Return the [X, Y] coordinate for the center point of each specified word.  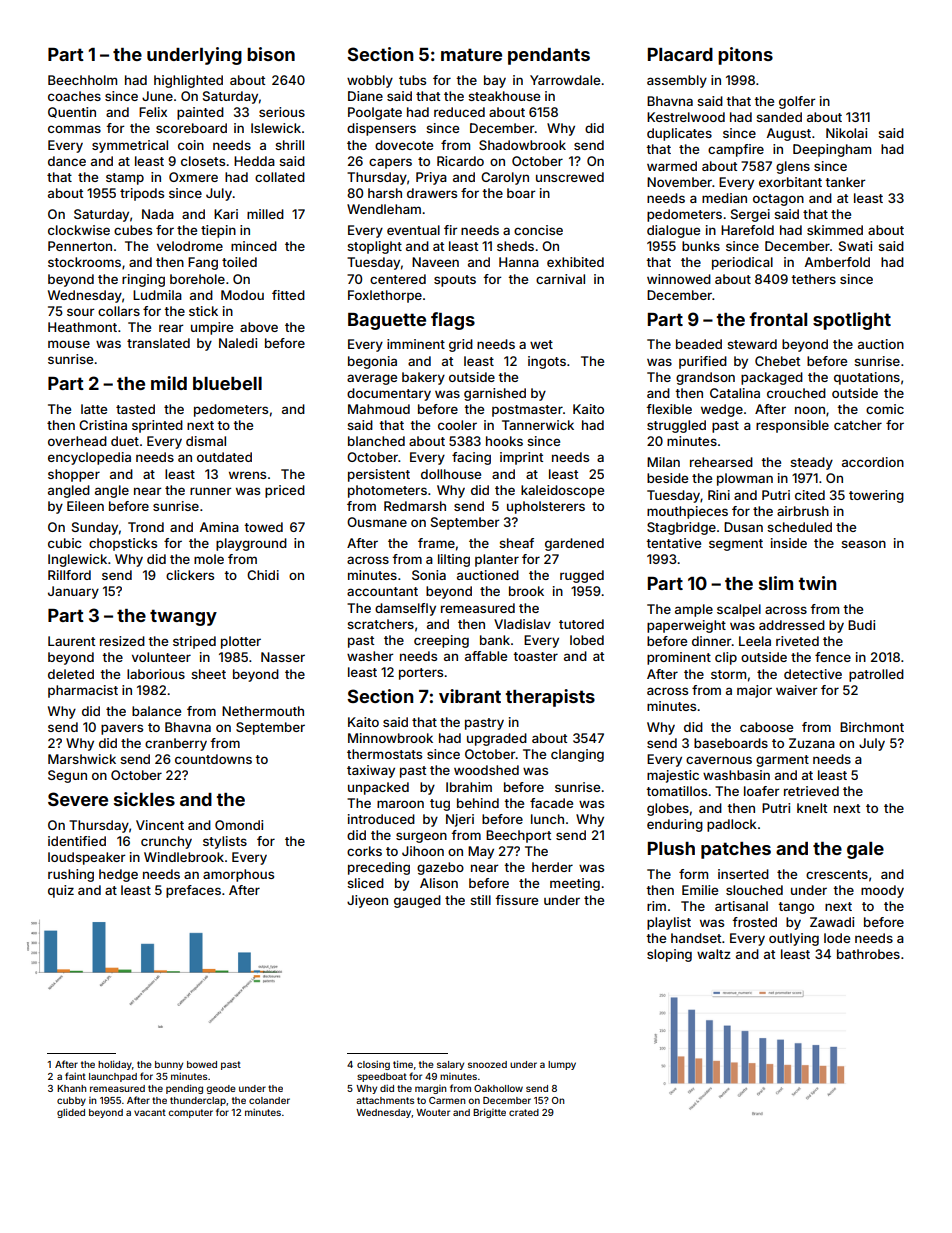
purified [703, 362]
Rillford [69, 575]
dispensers [381, 129]
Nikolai [846, 133]
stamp [125, 179]
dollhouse [451, 474]
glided [71, 1113]
